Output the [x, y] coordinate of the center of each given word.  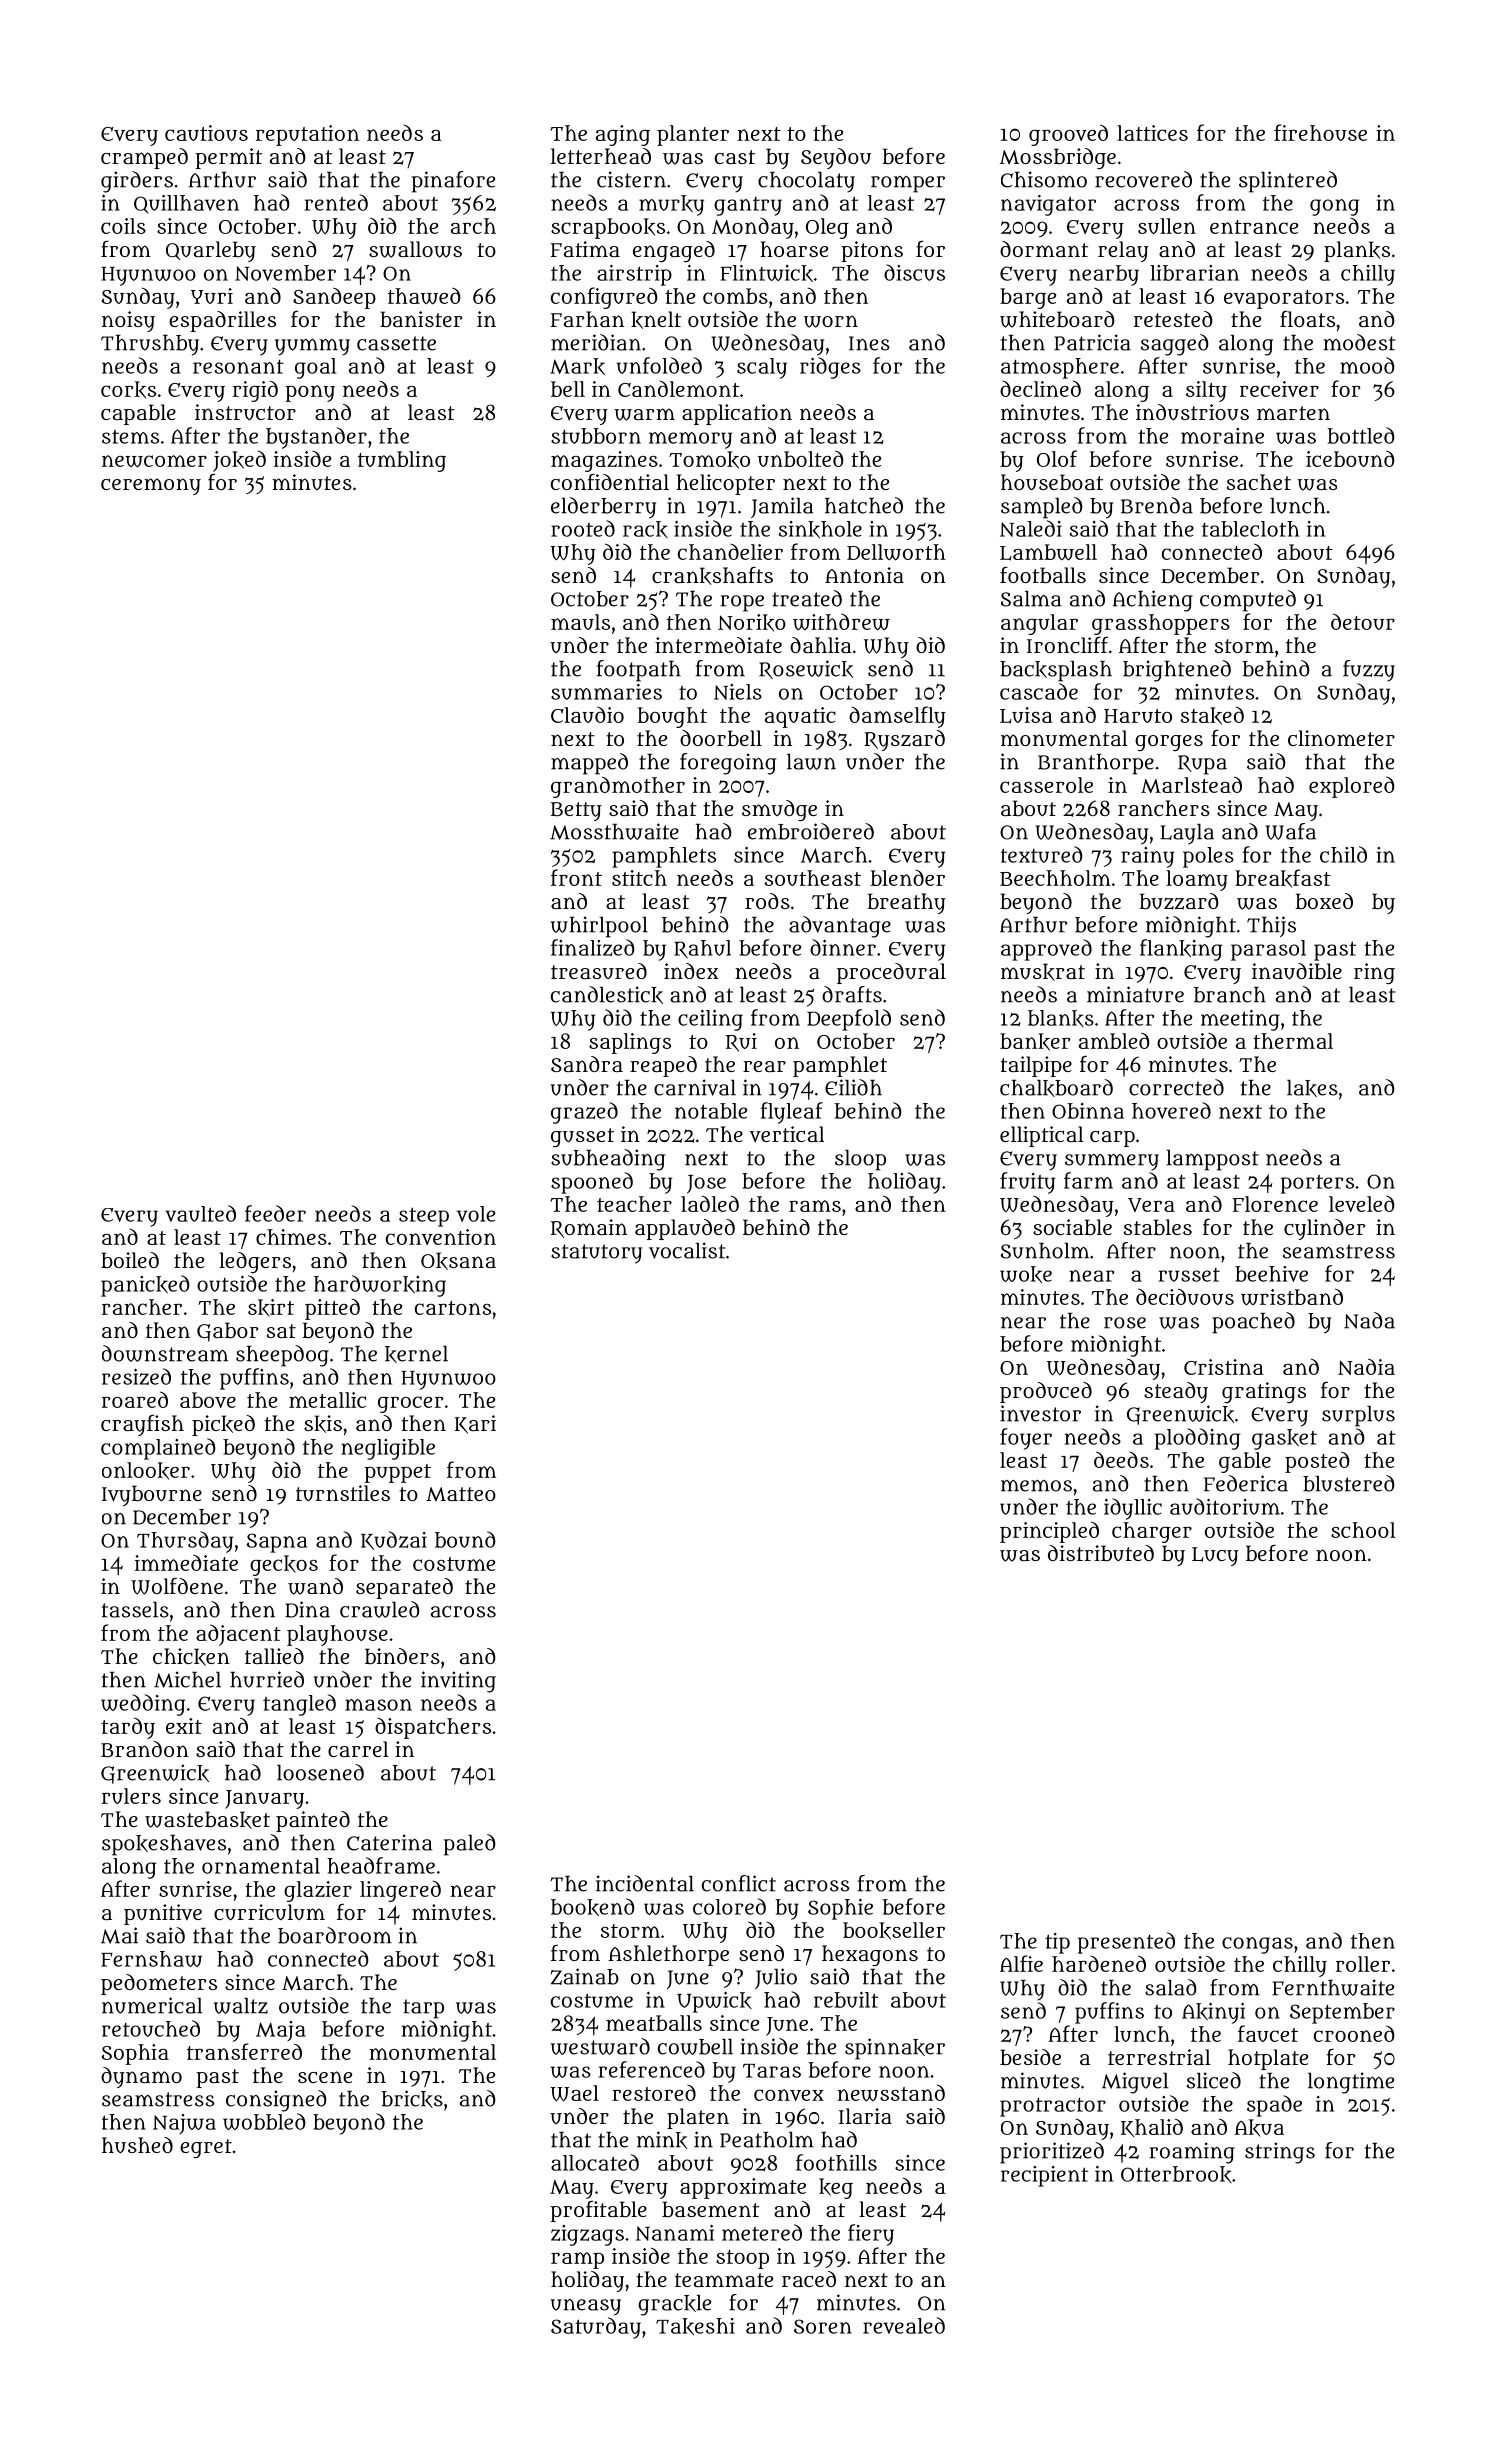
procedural [891, 973]
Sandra [587, 1064]
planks [1357, 251]
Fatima [585, 249]
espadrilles [222, 321]
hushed [137, 2145]
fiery [871, 2235]
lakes [1312, 1088]
